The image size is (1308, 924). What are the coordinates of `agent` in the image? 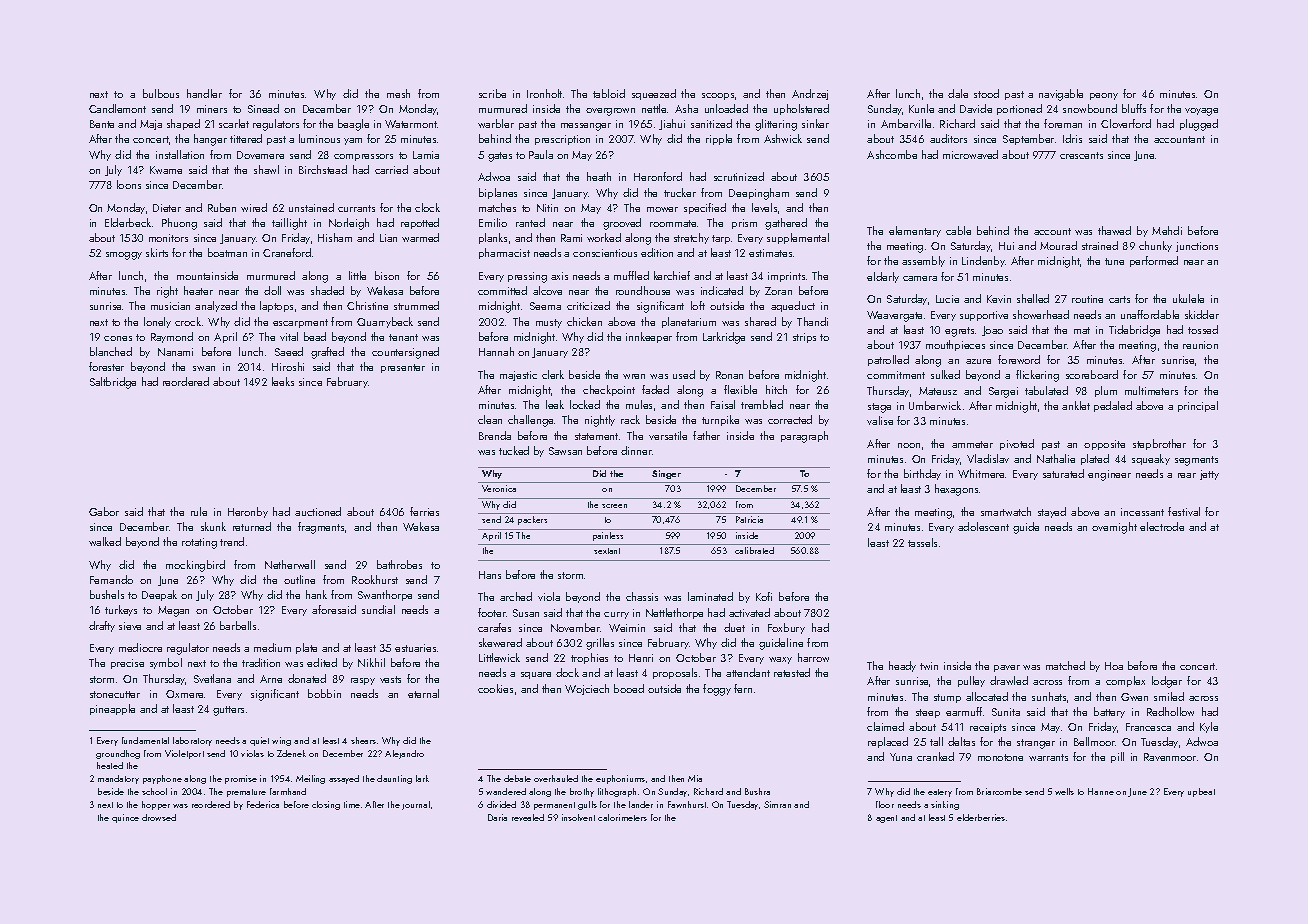 It's located at (886, 819).
